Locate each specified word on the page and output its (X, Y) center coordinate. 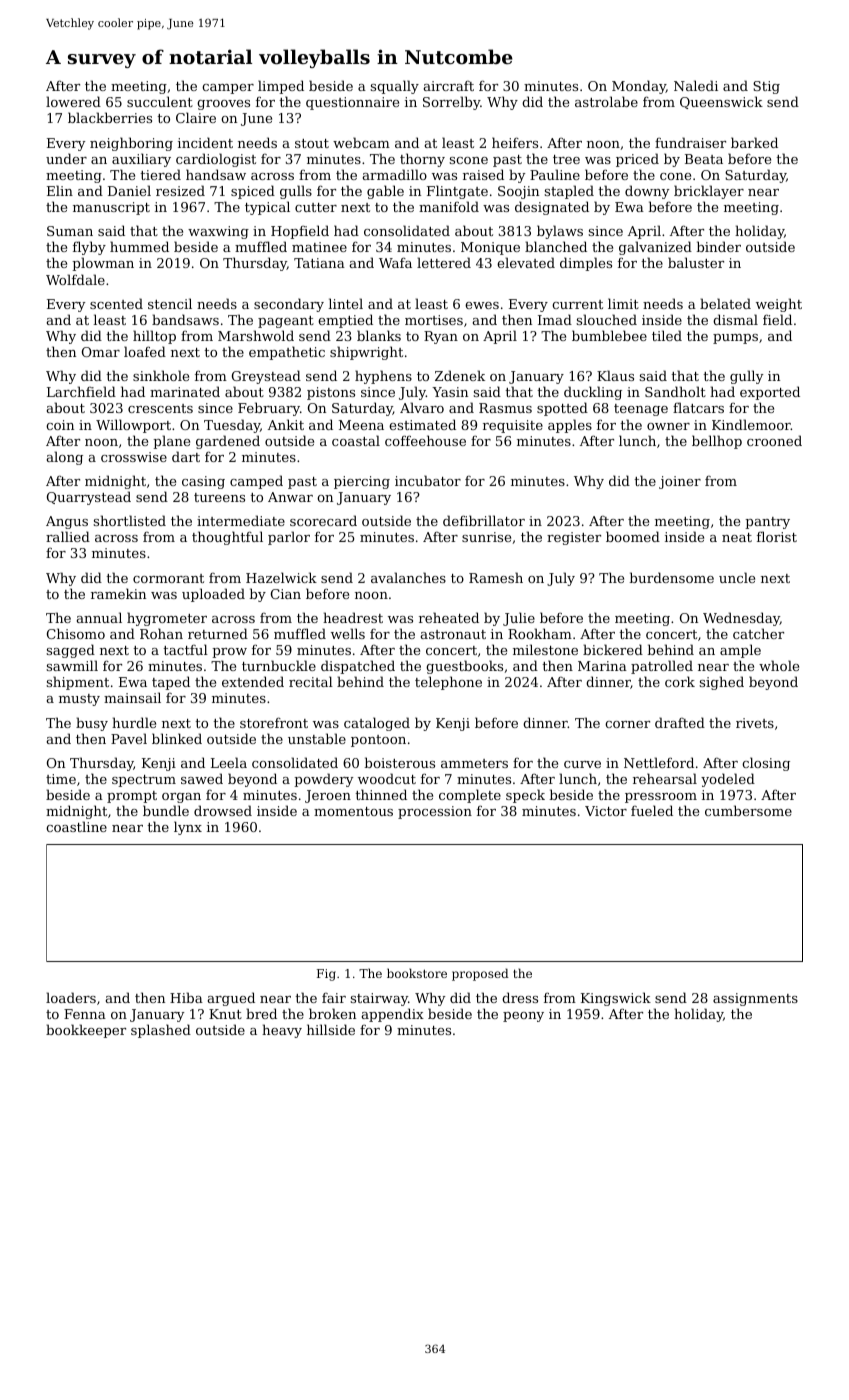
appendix (393, 1015)
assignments (755, 999)
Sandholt (675, 391)
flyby (89, 248)
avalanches (408, 577)
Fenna (85, 1014)
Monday (639, 87)
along (65, 458)
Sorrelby (451, 103)
